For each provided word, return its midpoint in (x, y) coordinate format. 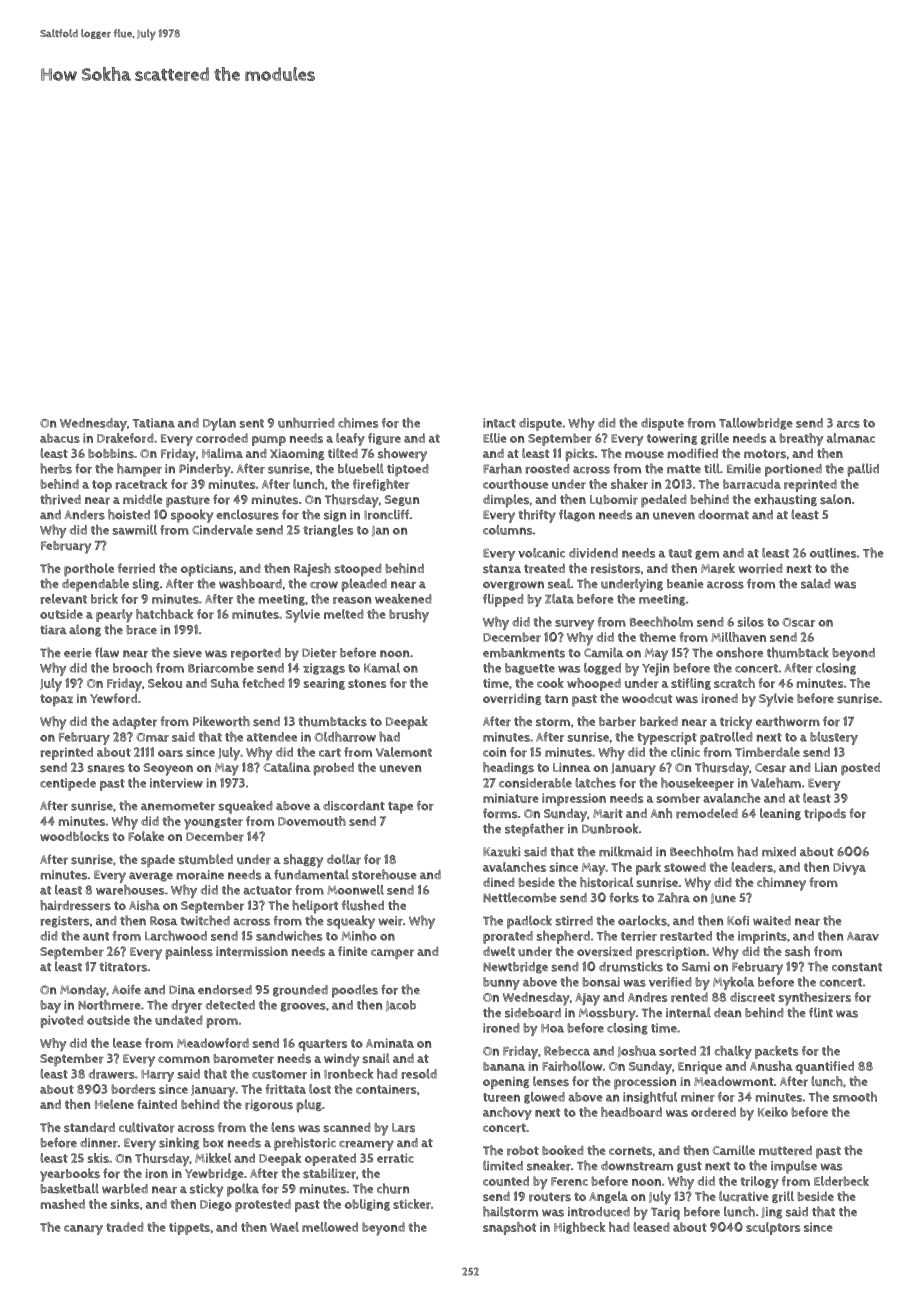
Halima (222, 453)
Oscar (798, 622)
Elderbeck (841, 1181)
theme (657, 637)
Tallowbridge (756, 424)
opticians (207, 570)
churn (393, 1188)
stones (367, 683)
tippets (189, 1228)
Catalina (287, 767)
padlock (529, 922)
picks (580, 455)
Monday (83, 991)
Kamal (382, 668)
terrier (639, 936)
